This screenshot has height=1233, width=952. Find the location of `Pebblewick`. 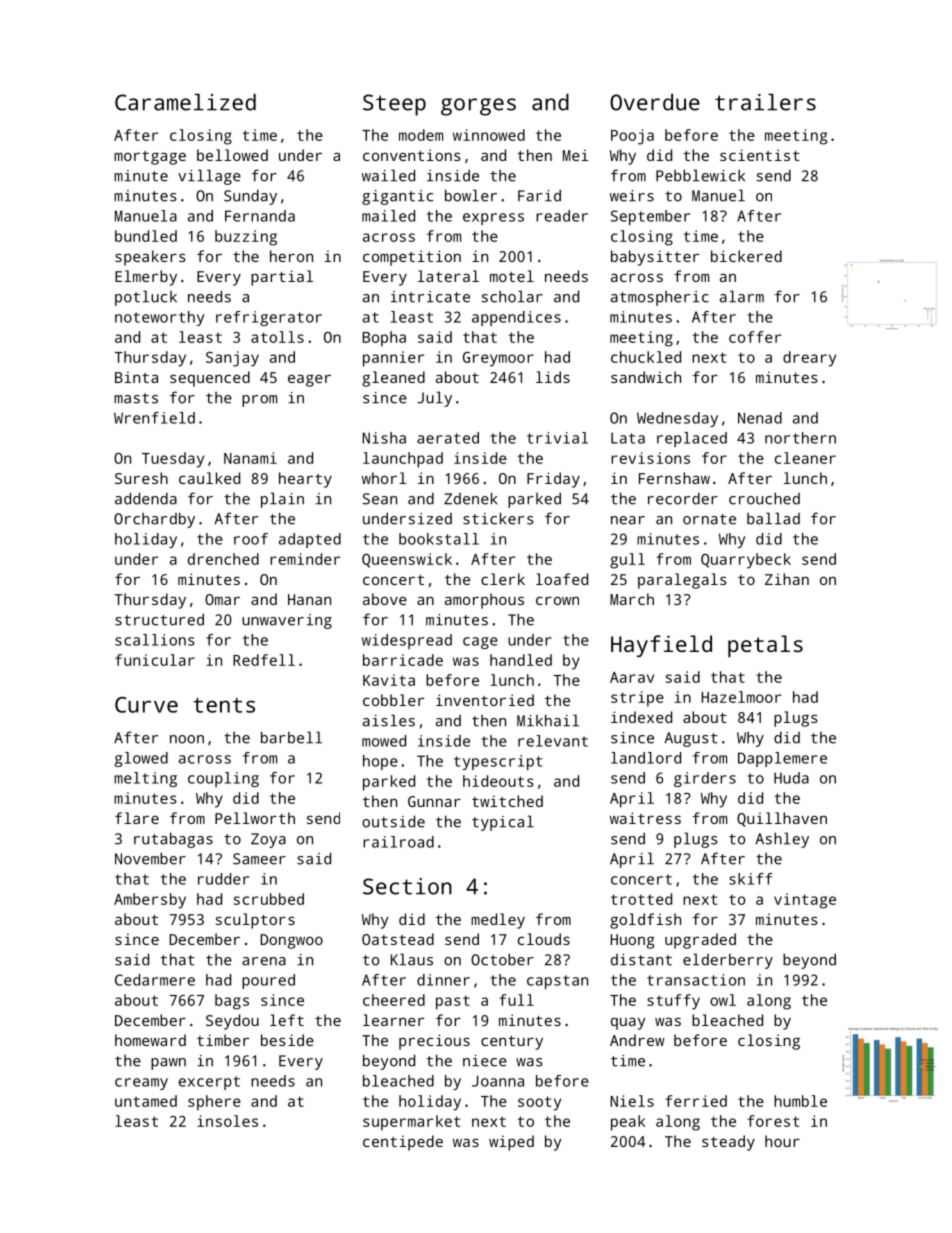

Pebblewick is located at coordinates (700, 175).
